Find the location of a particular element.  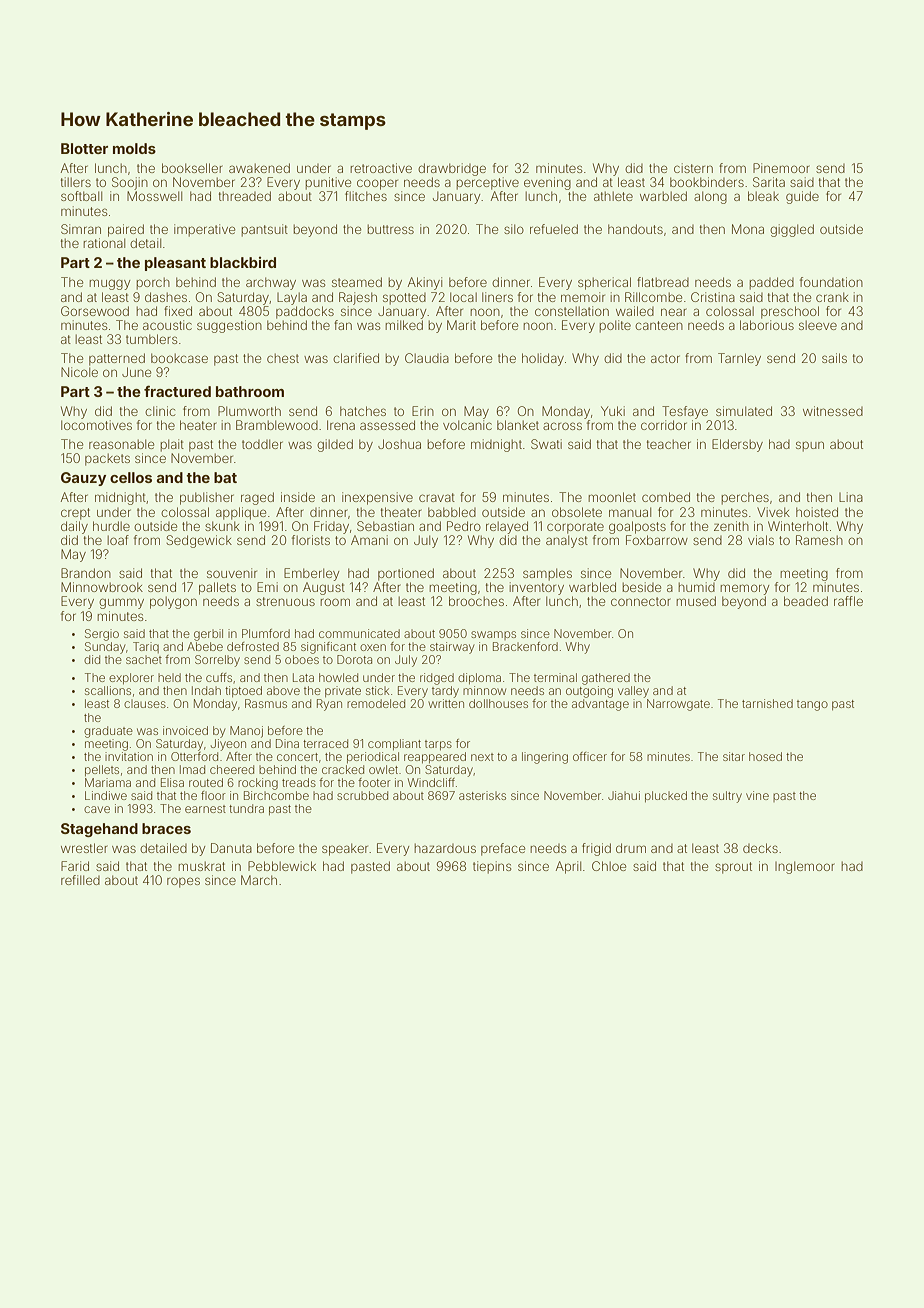

inside is located at coordinates (298, 497).
